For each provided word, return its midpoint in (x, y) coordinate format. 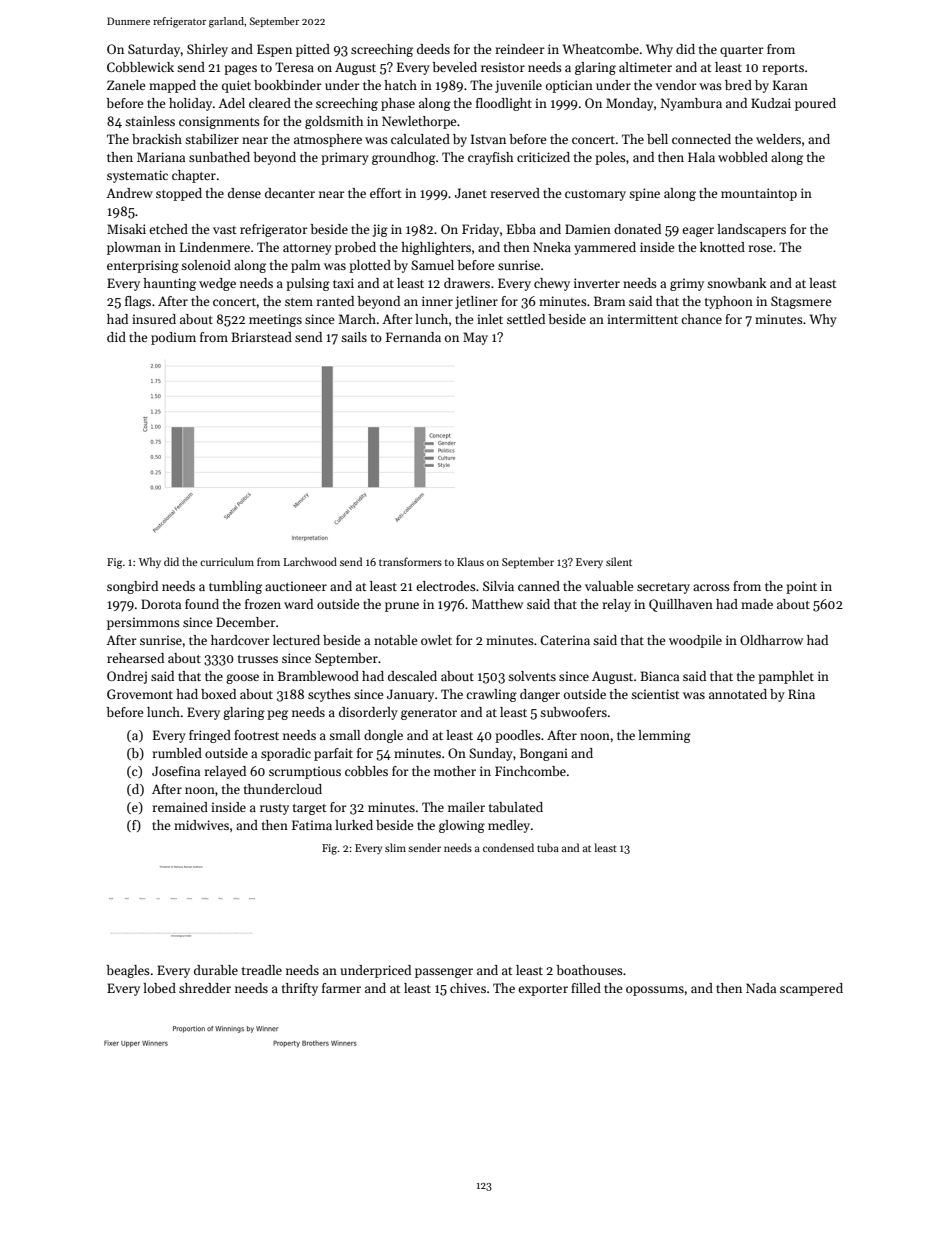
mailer (466, 807)
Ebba (521, 229)
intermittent (642, 319)
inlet (490, 319)
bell (657, 139)
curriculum (227, 561)
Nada (761, 988)
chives (468, 988)
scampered (811, 989)
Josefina (176, 771)
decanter (290, 193)
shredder (205, 988)
